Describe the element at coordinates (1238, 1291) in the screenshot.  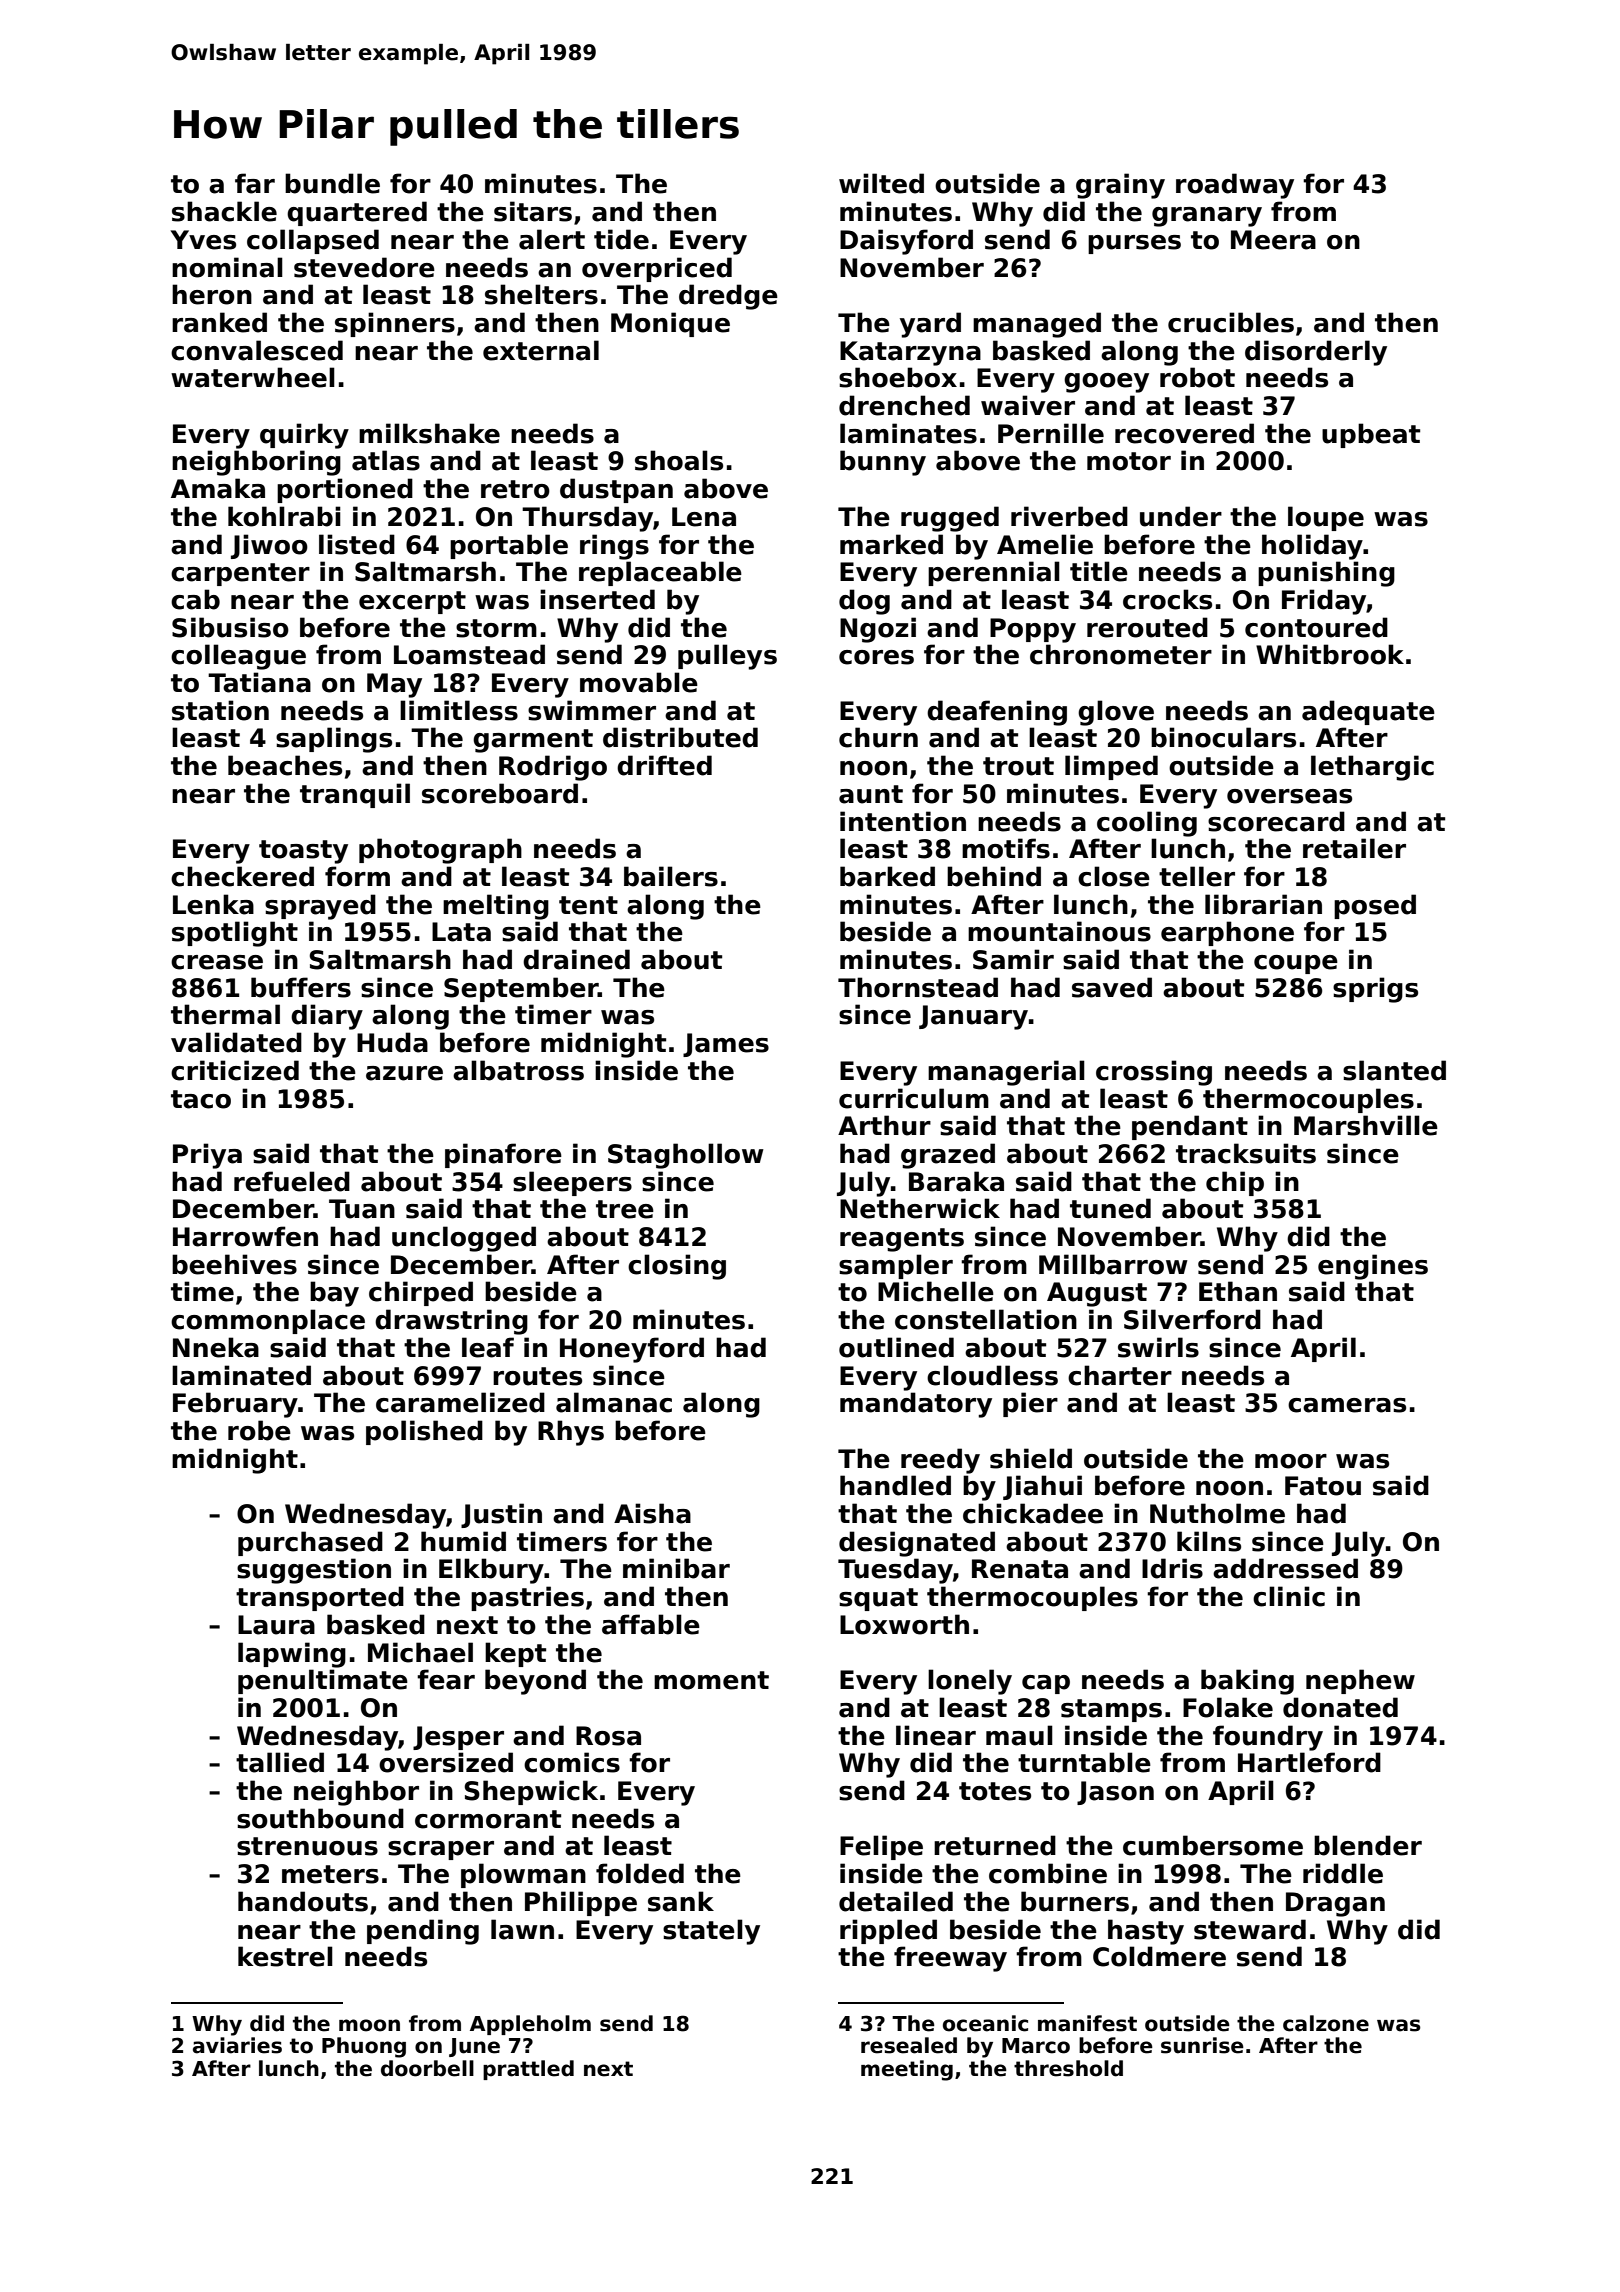
I see `Ethan` at that location.
